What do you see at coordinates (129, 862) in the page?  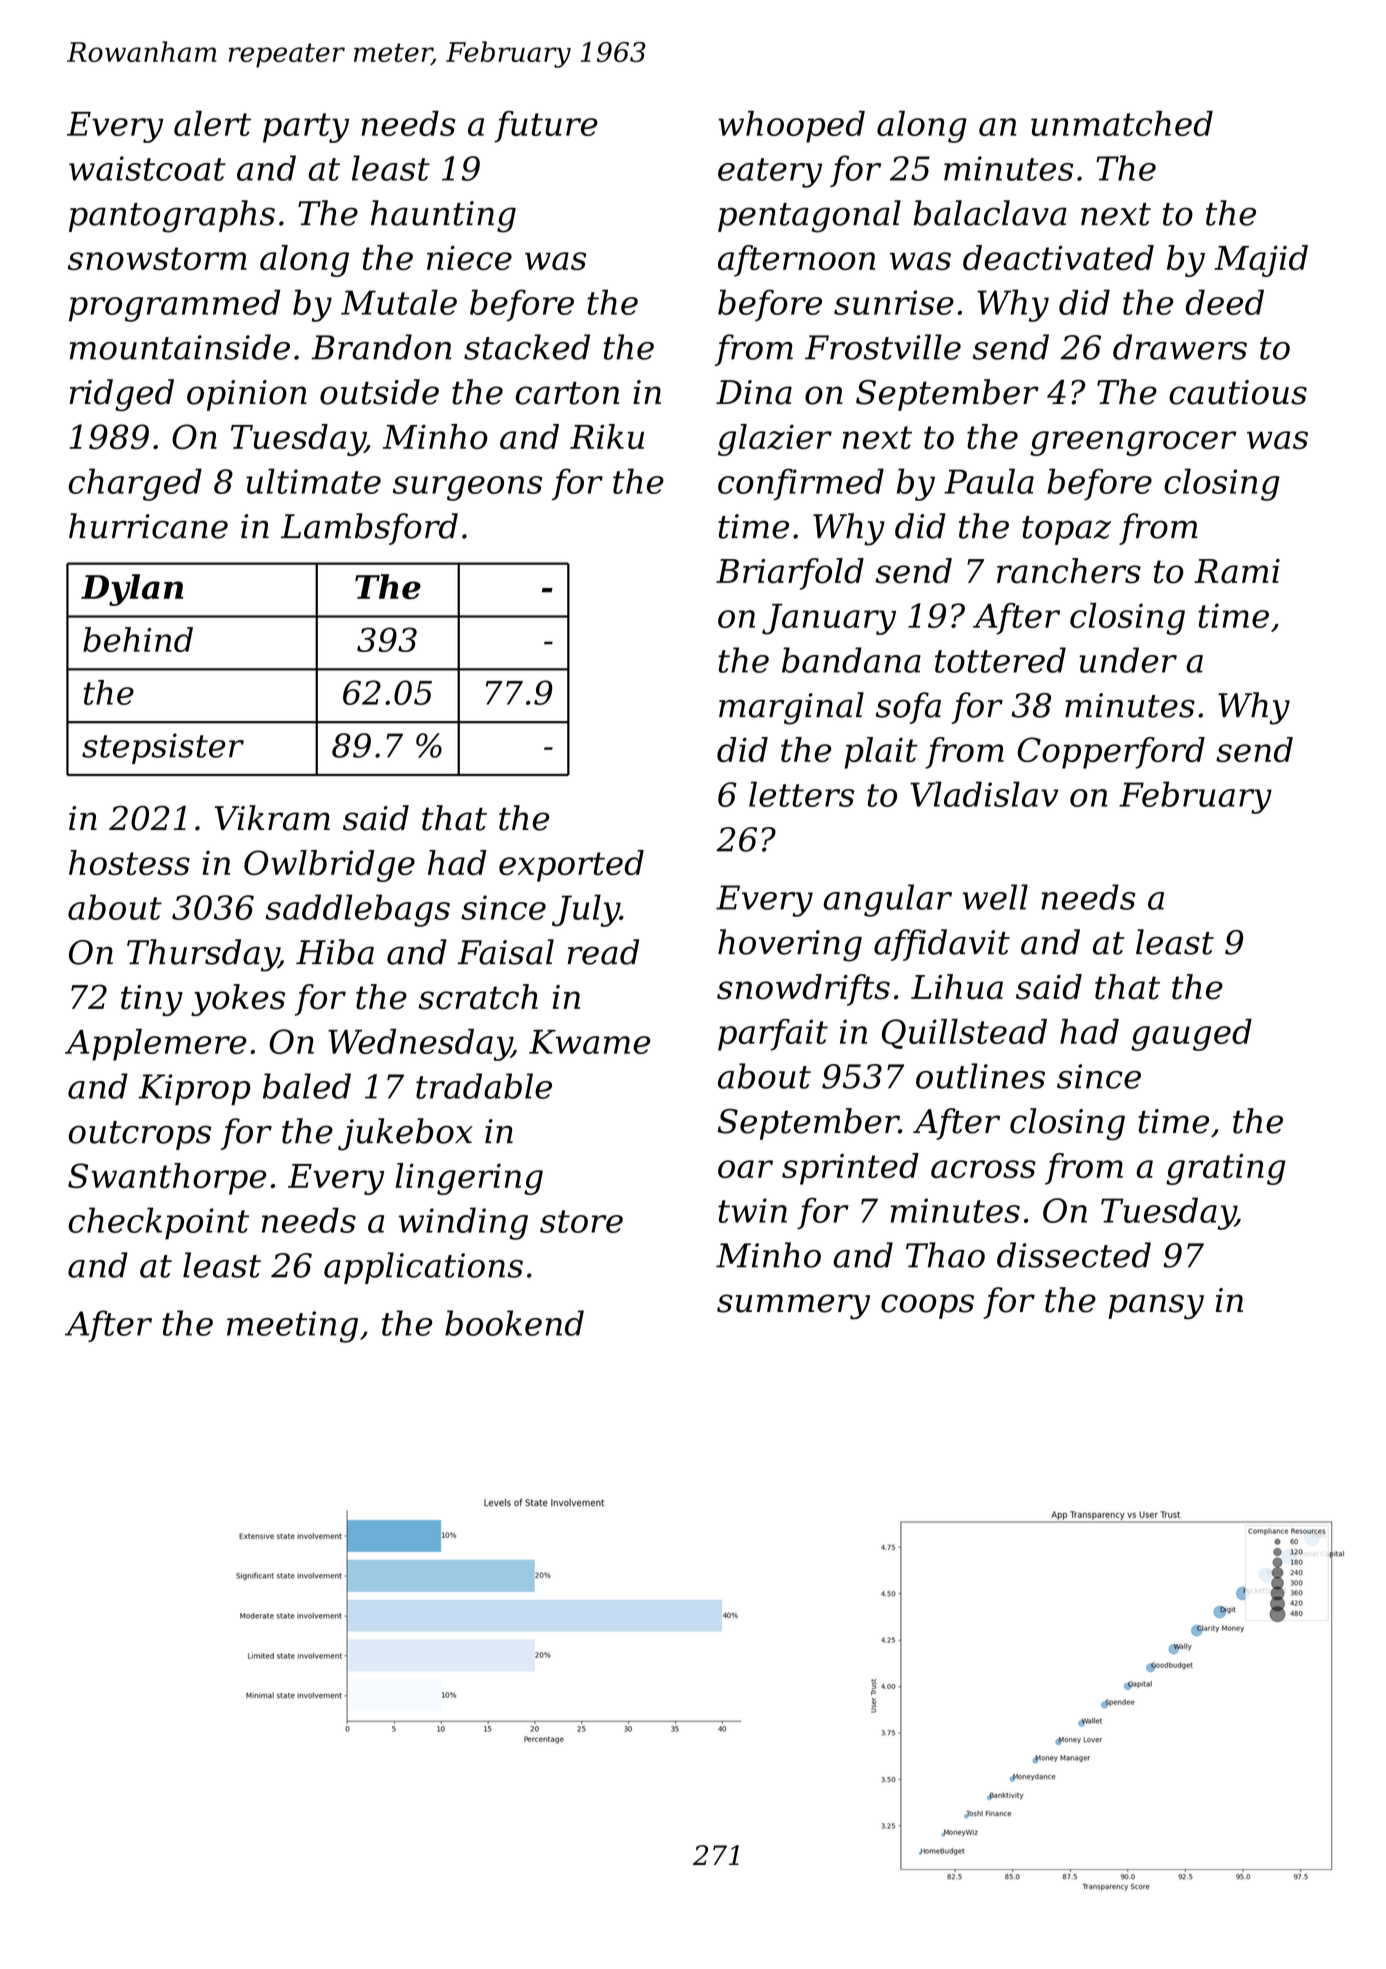 I see `hostess` at bounding box center [129, 862].
